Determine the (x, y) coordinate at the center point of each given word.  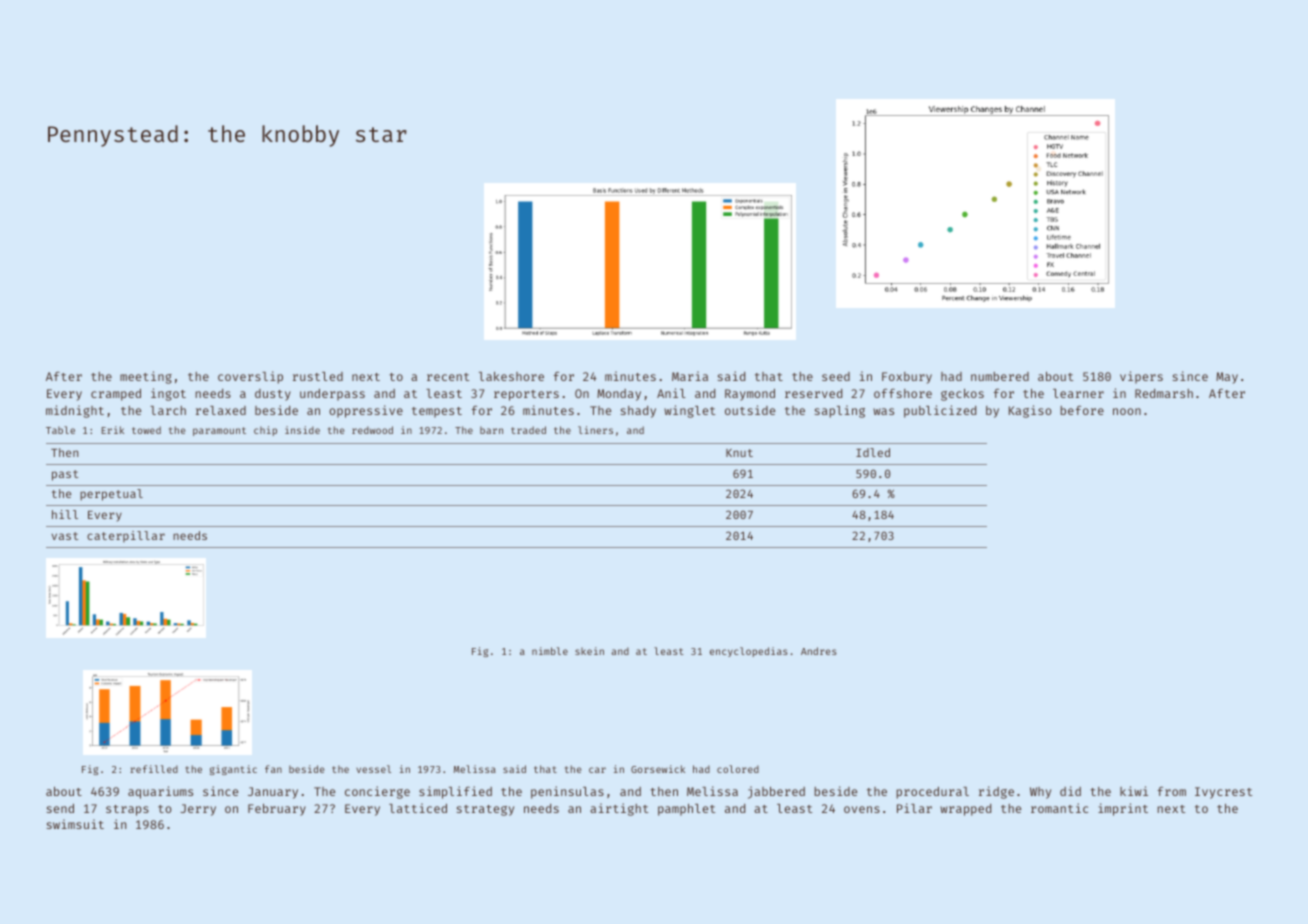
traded (528, 430)
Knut (739, 453)
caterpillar (126, 537)
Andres (819, 651)
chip (265, 431)
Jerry (198, 810)
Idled (873, 452)
